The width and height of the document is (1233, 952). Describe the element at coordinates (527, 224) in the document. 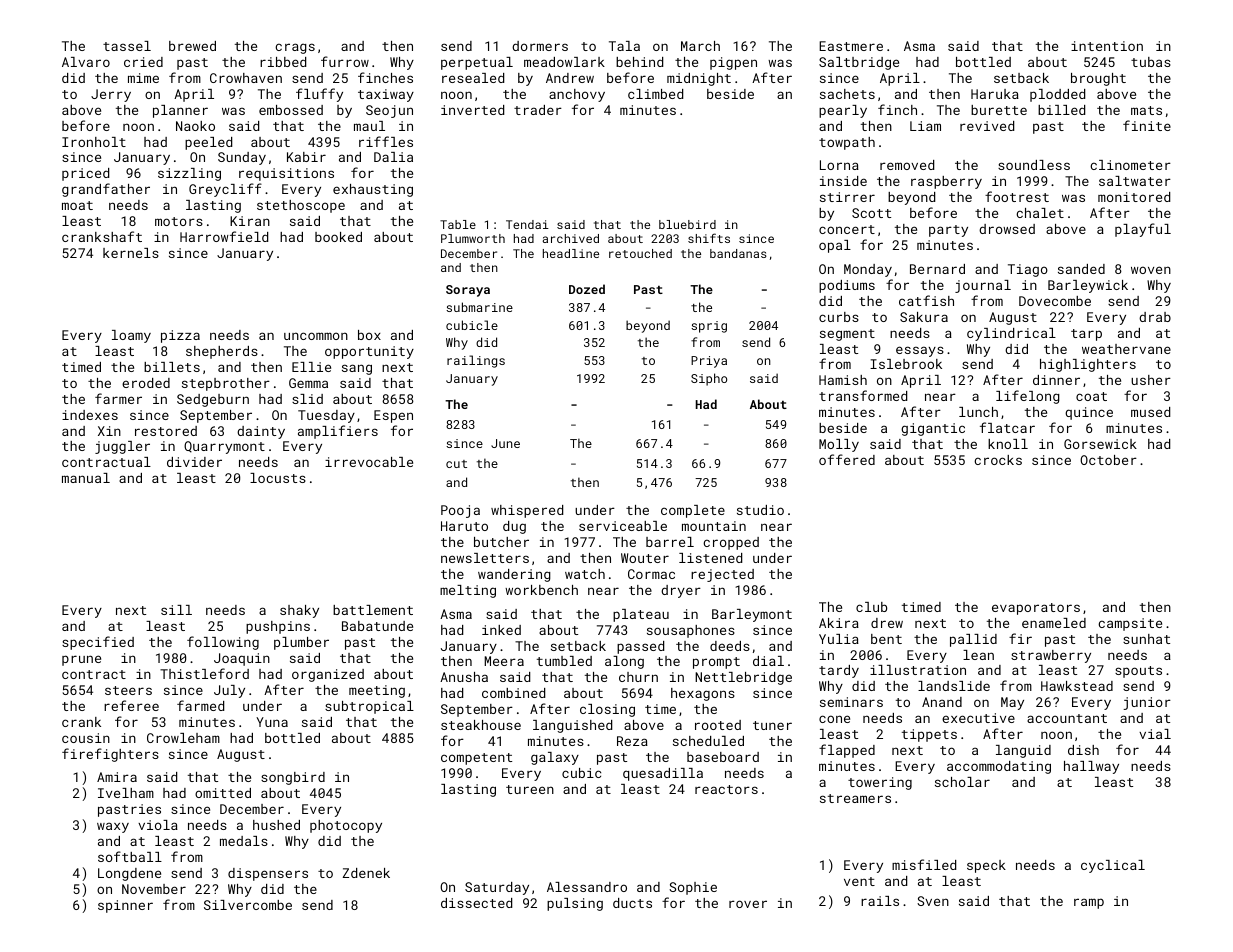

I see `Tendai` at that location.
